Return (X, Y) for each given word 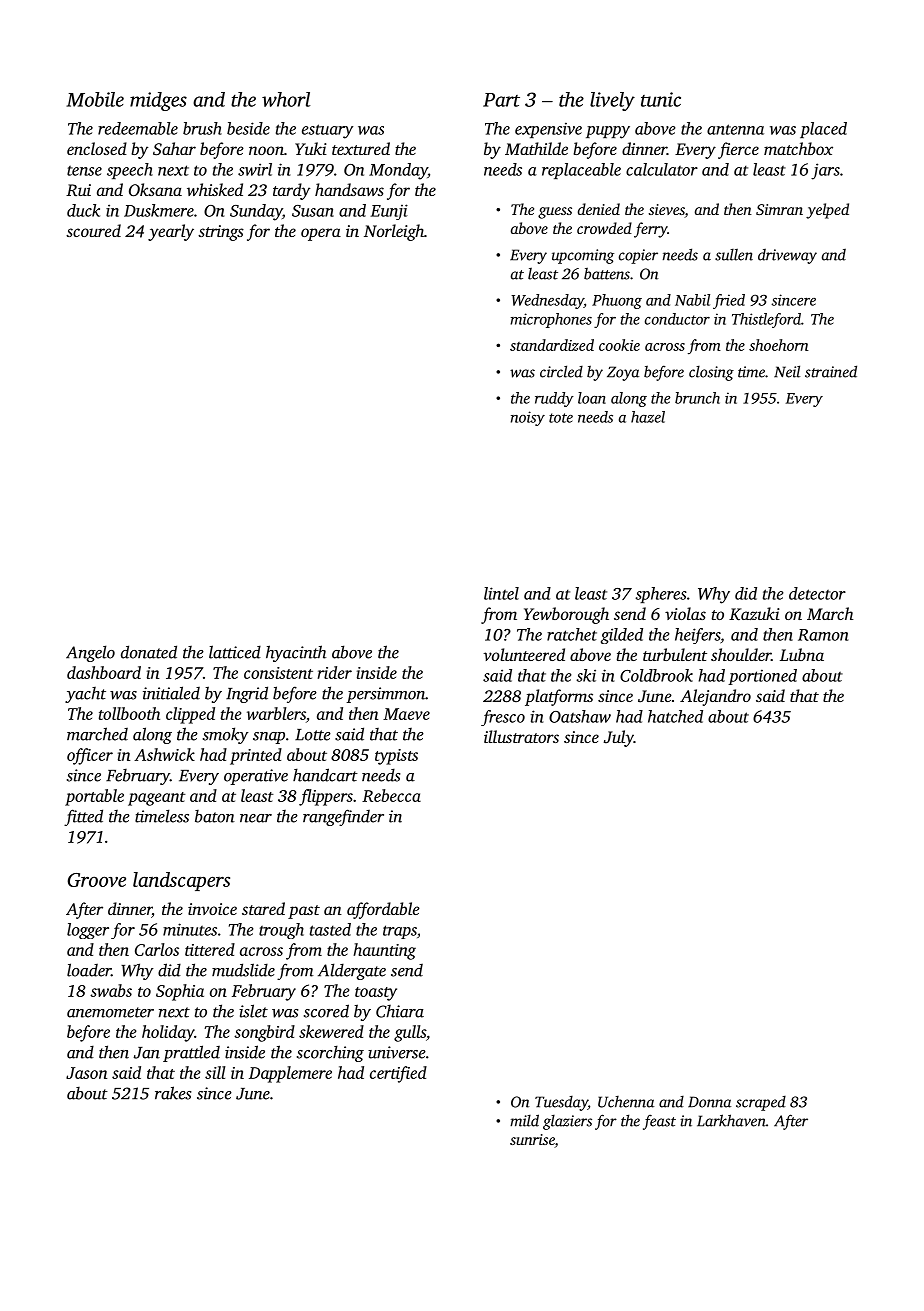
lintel (501, 593)
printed (256, 756)
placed (823, 130)
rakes (173, 1093)
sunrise (532, 1141)
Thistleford (766, 320)
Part (501, 100)
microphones (551, 320)
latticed (235, 652)
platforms (559, 697)
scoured (93, 230)
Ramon (823, 635)
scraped (761, 1103)
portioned (762, 677)
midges (158, 101)
